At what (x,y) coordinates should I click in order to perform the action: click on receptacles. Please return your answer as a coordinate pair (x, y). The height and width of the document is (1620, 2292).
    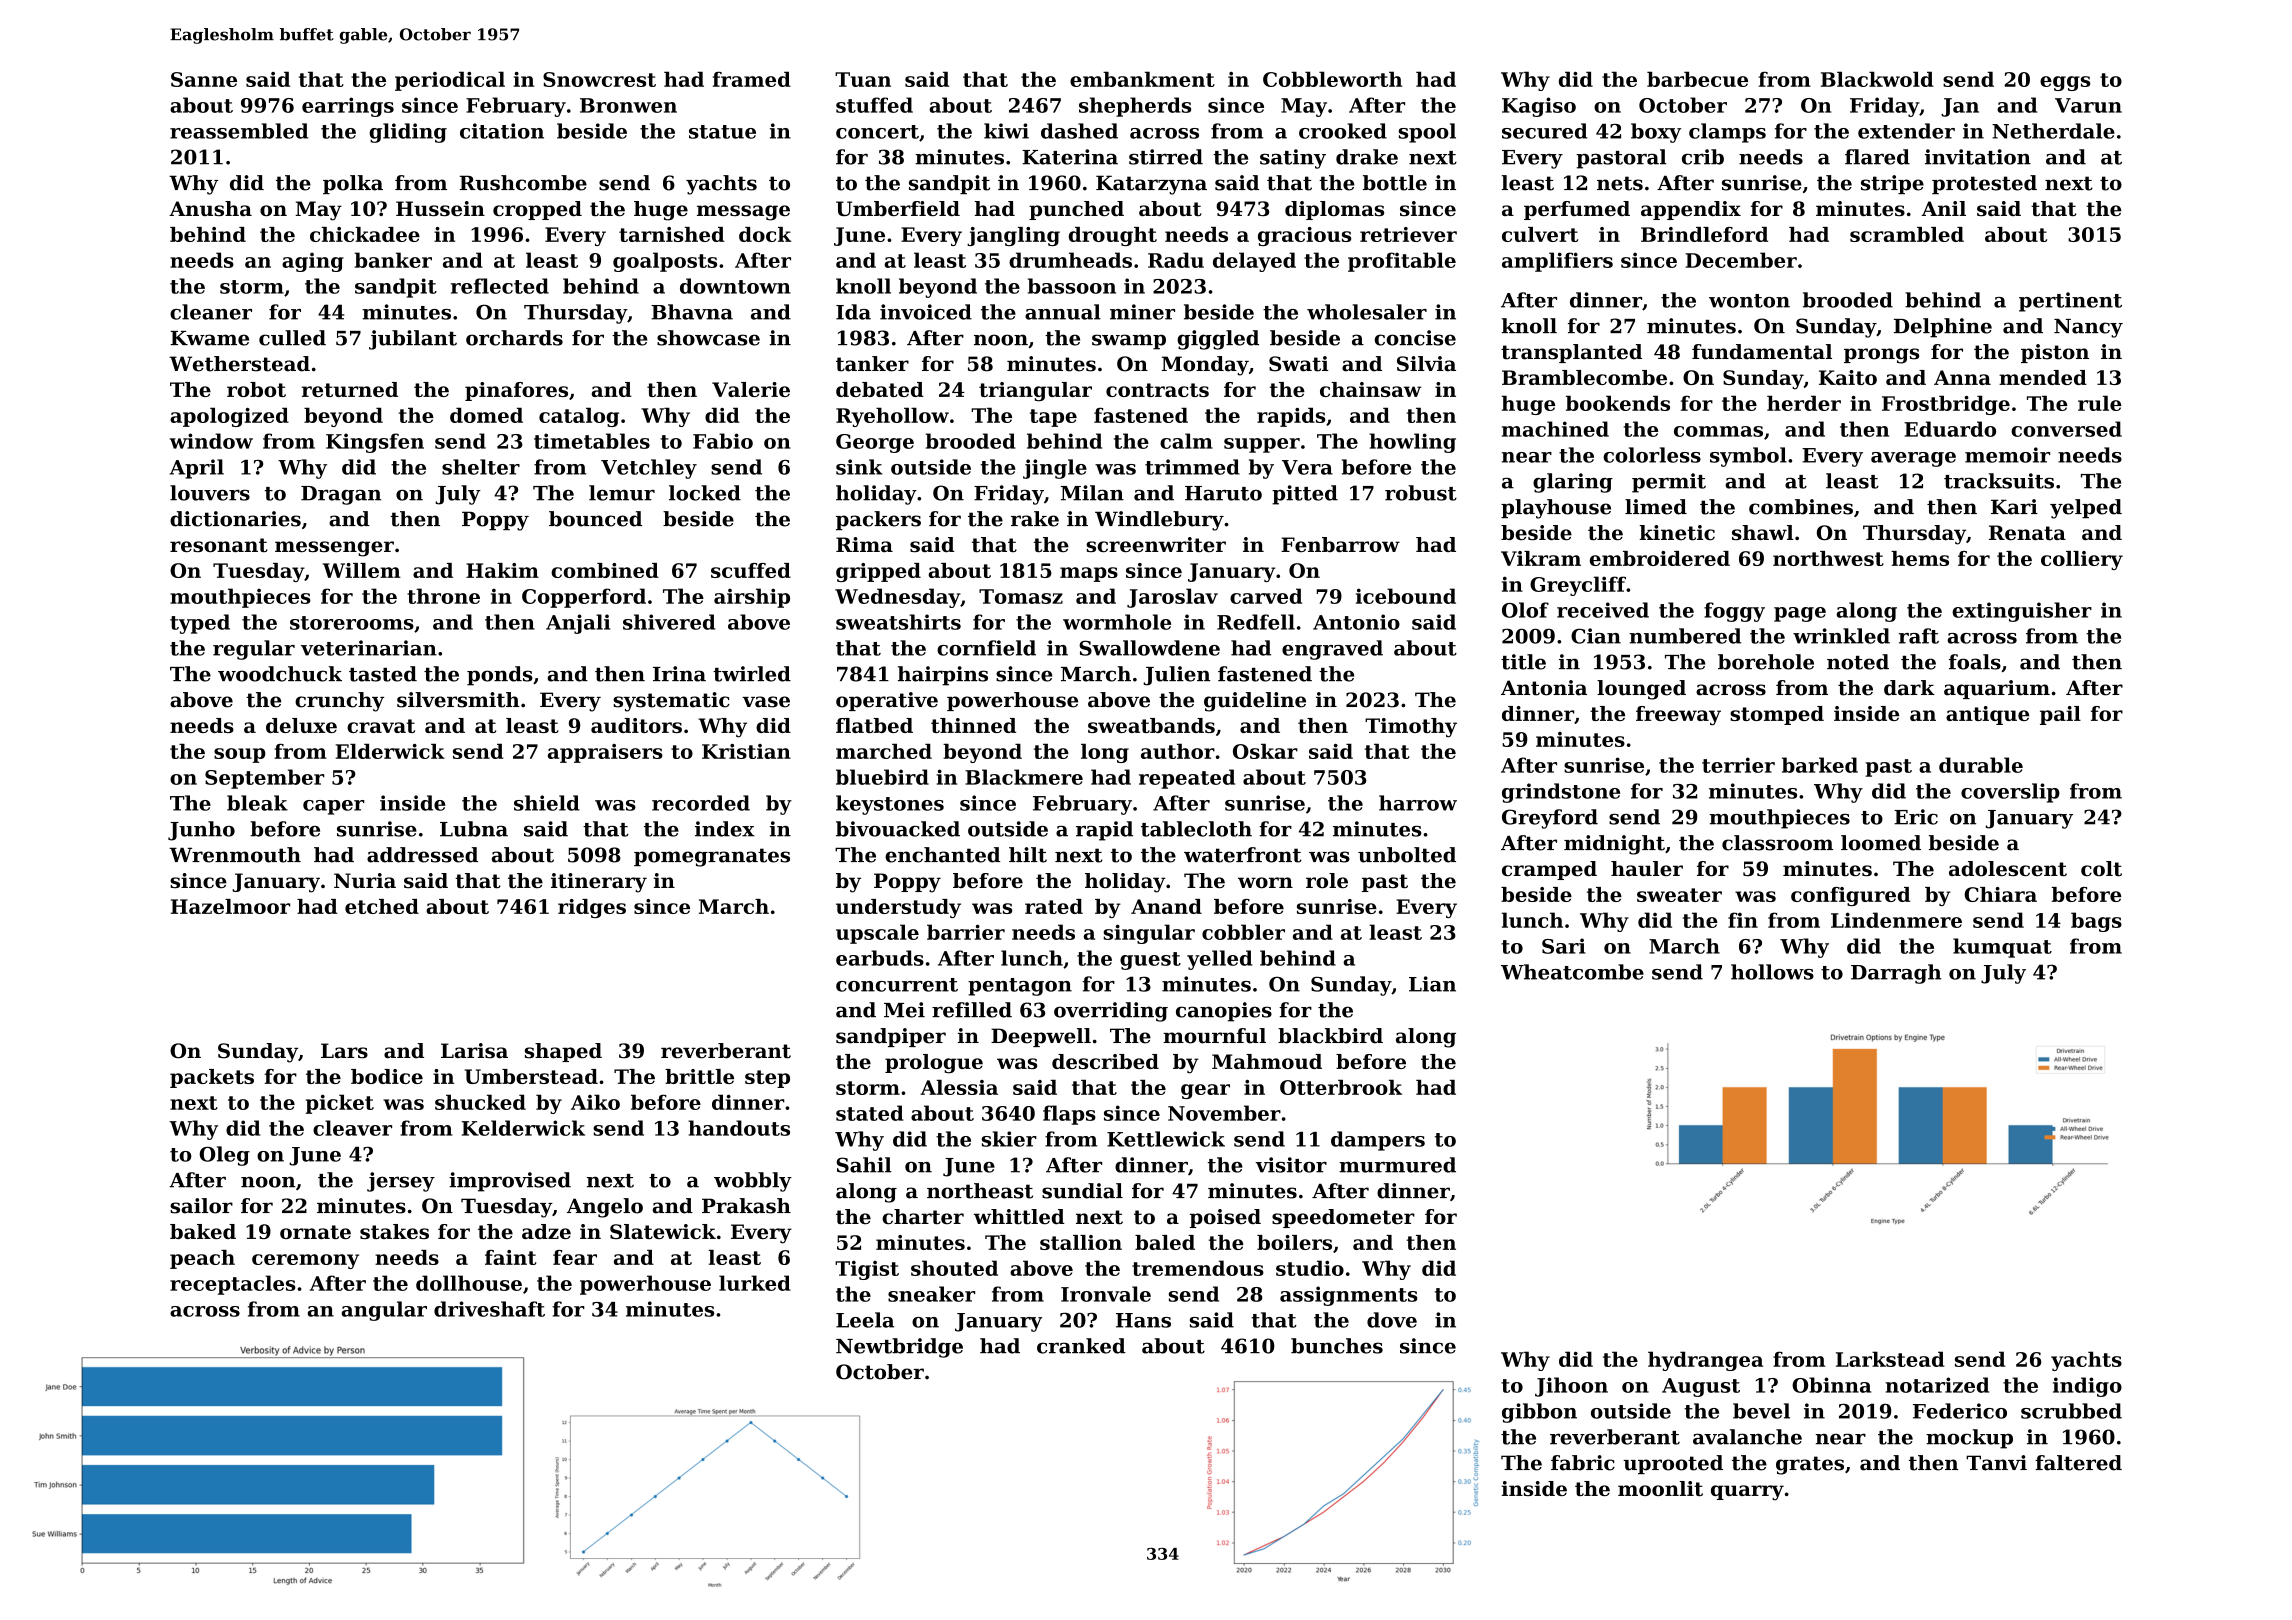
    Looking at the image, I should click on (233, 1285).
